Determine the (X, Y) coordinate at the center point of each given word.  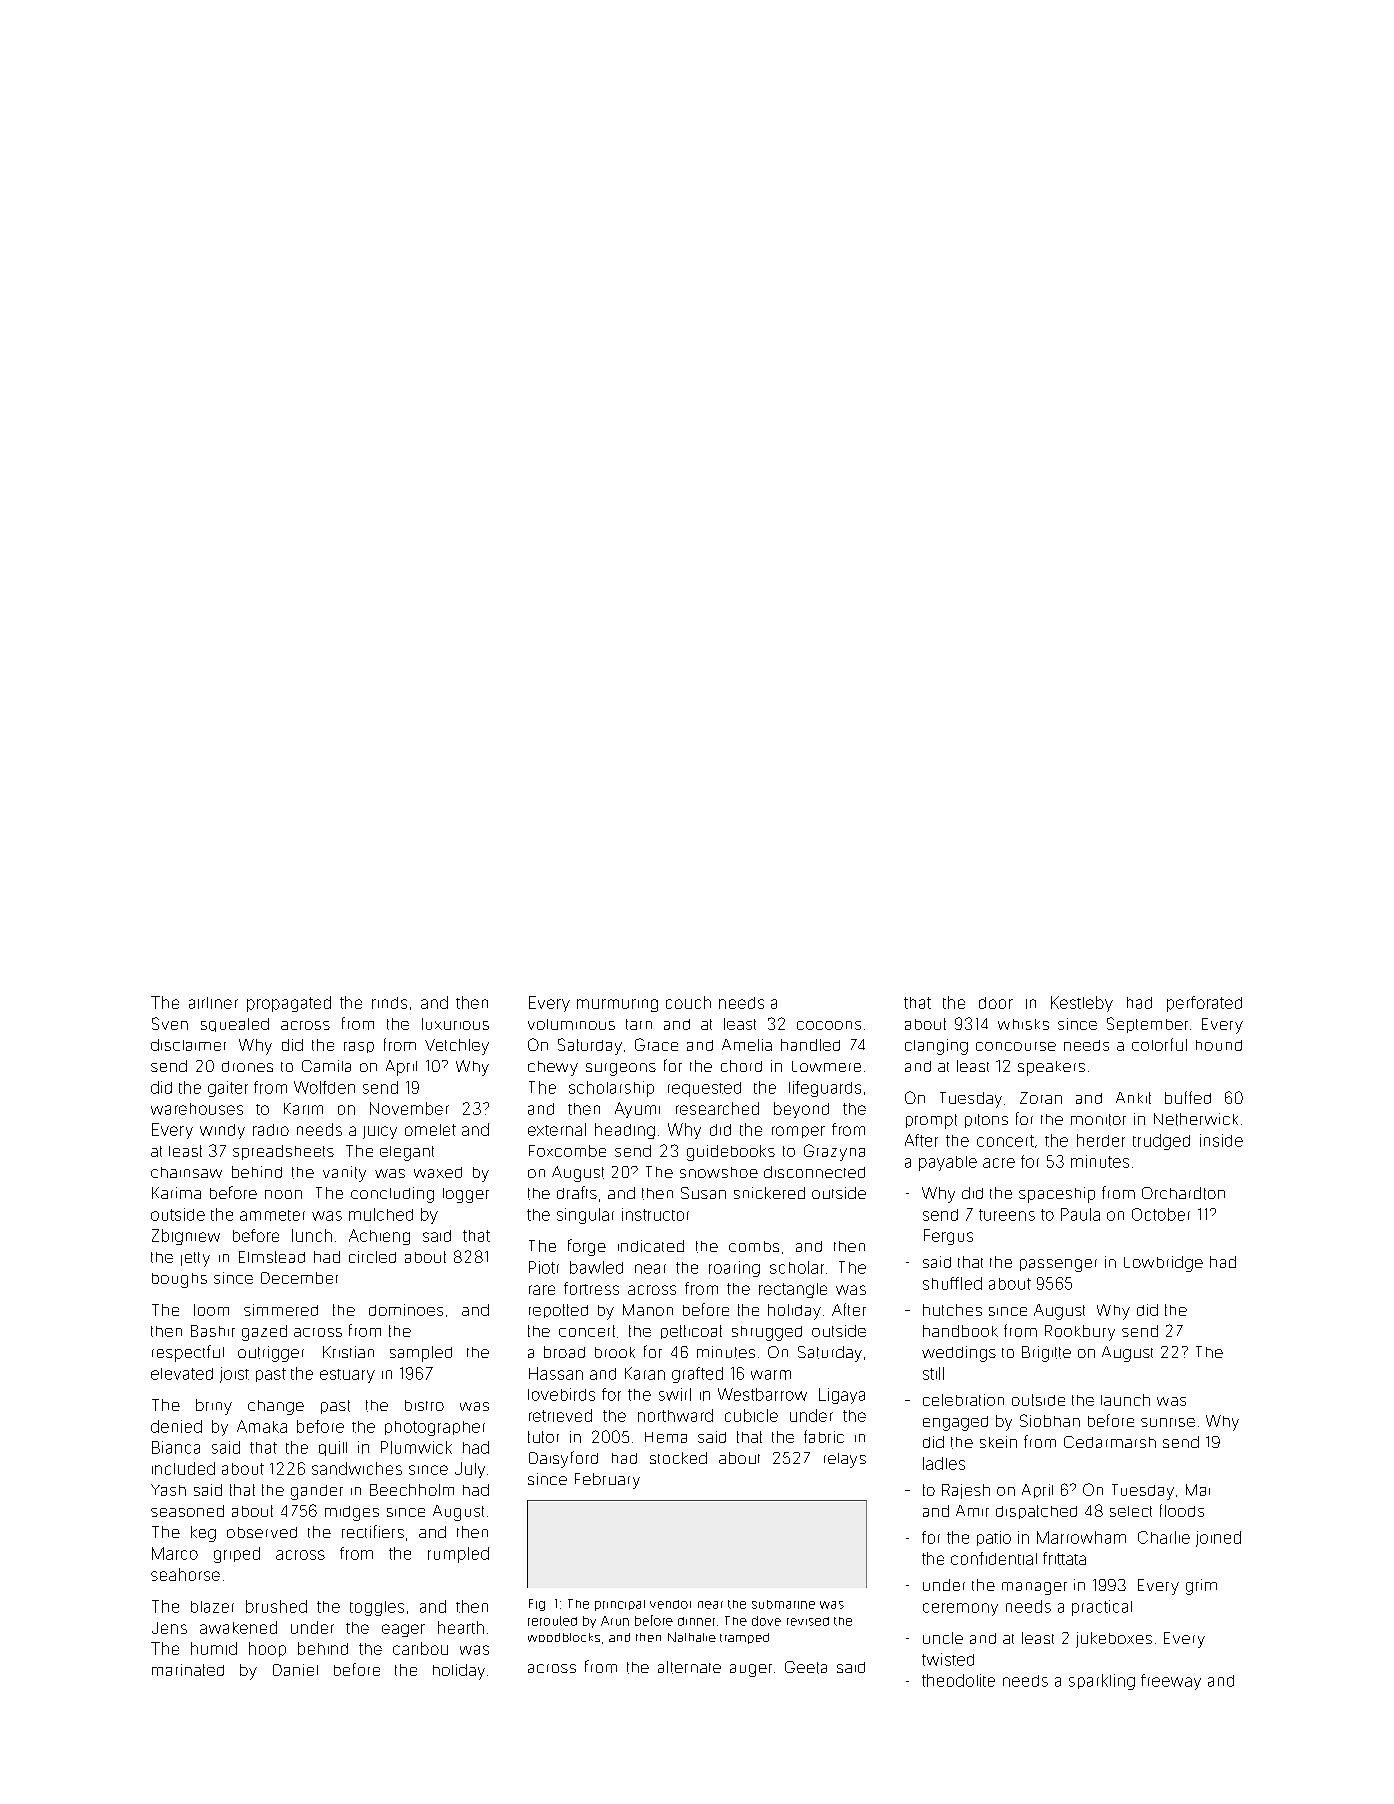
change (276, 1407)
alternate (689, 1667)
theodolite (958, 1680)
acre (999, 1163)
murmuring (617, 1005)
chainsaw (186, 1172)
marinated (188, 1670)
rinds (389, 1003)
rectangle (793, 1290)
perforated (1204, 1004)
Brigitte (1046, 1354)
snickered (769, 1193)
